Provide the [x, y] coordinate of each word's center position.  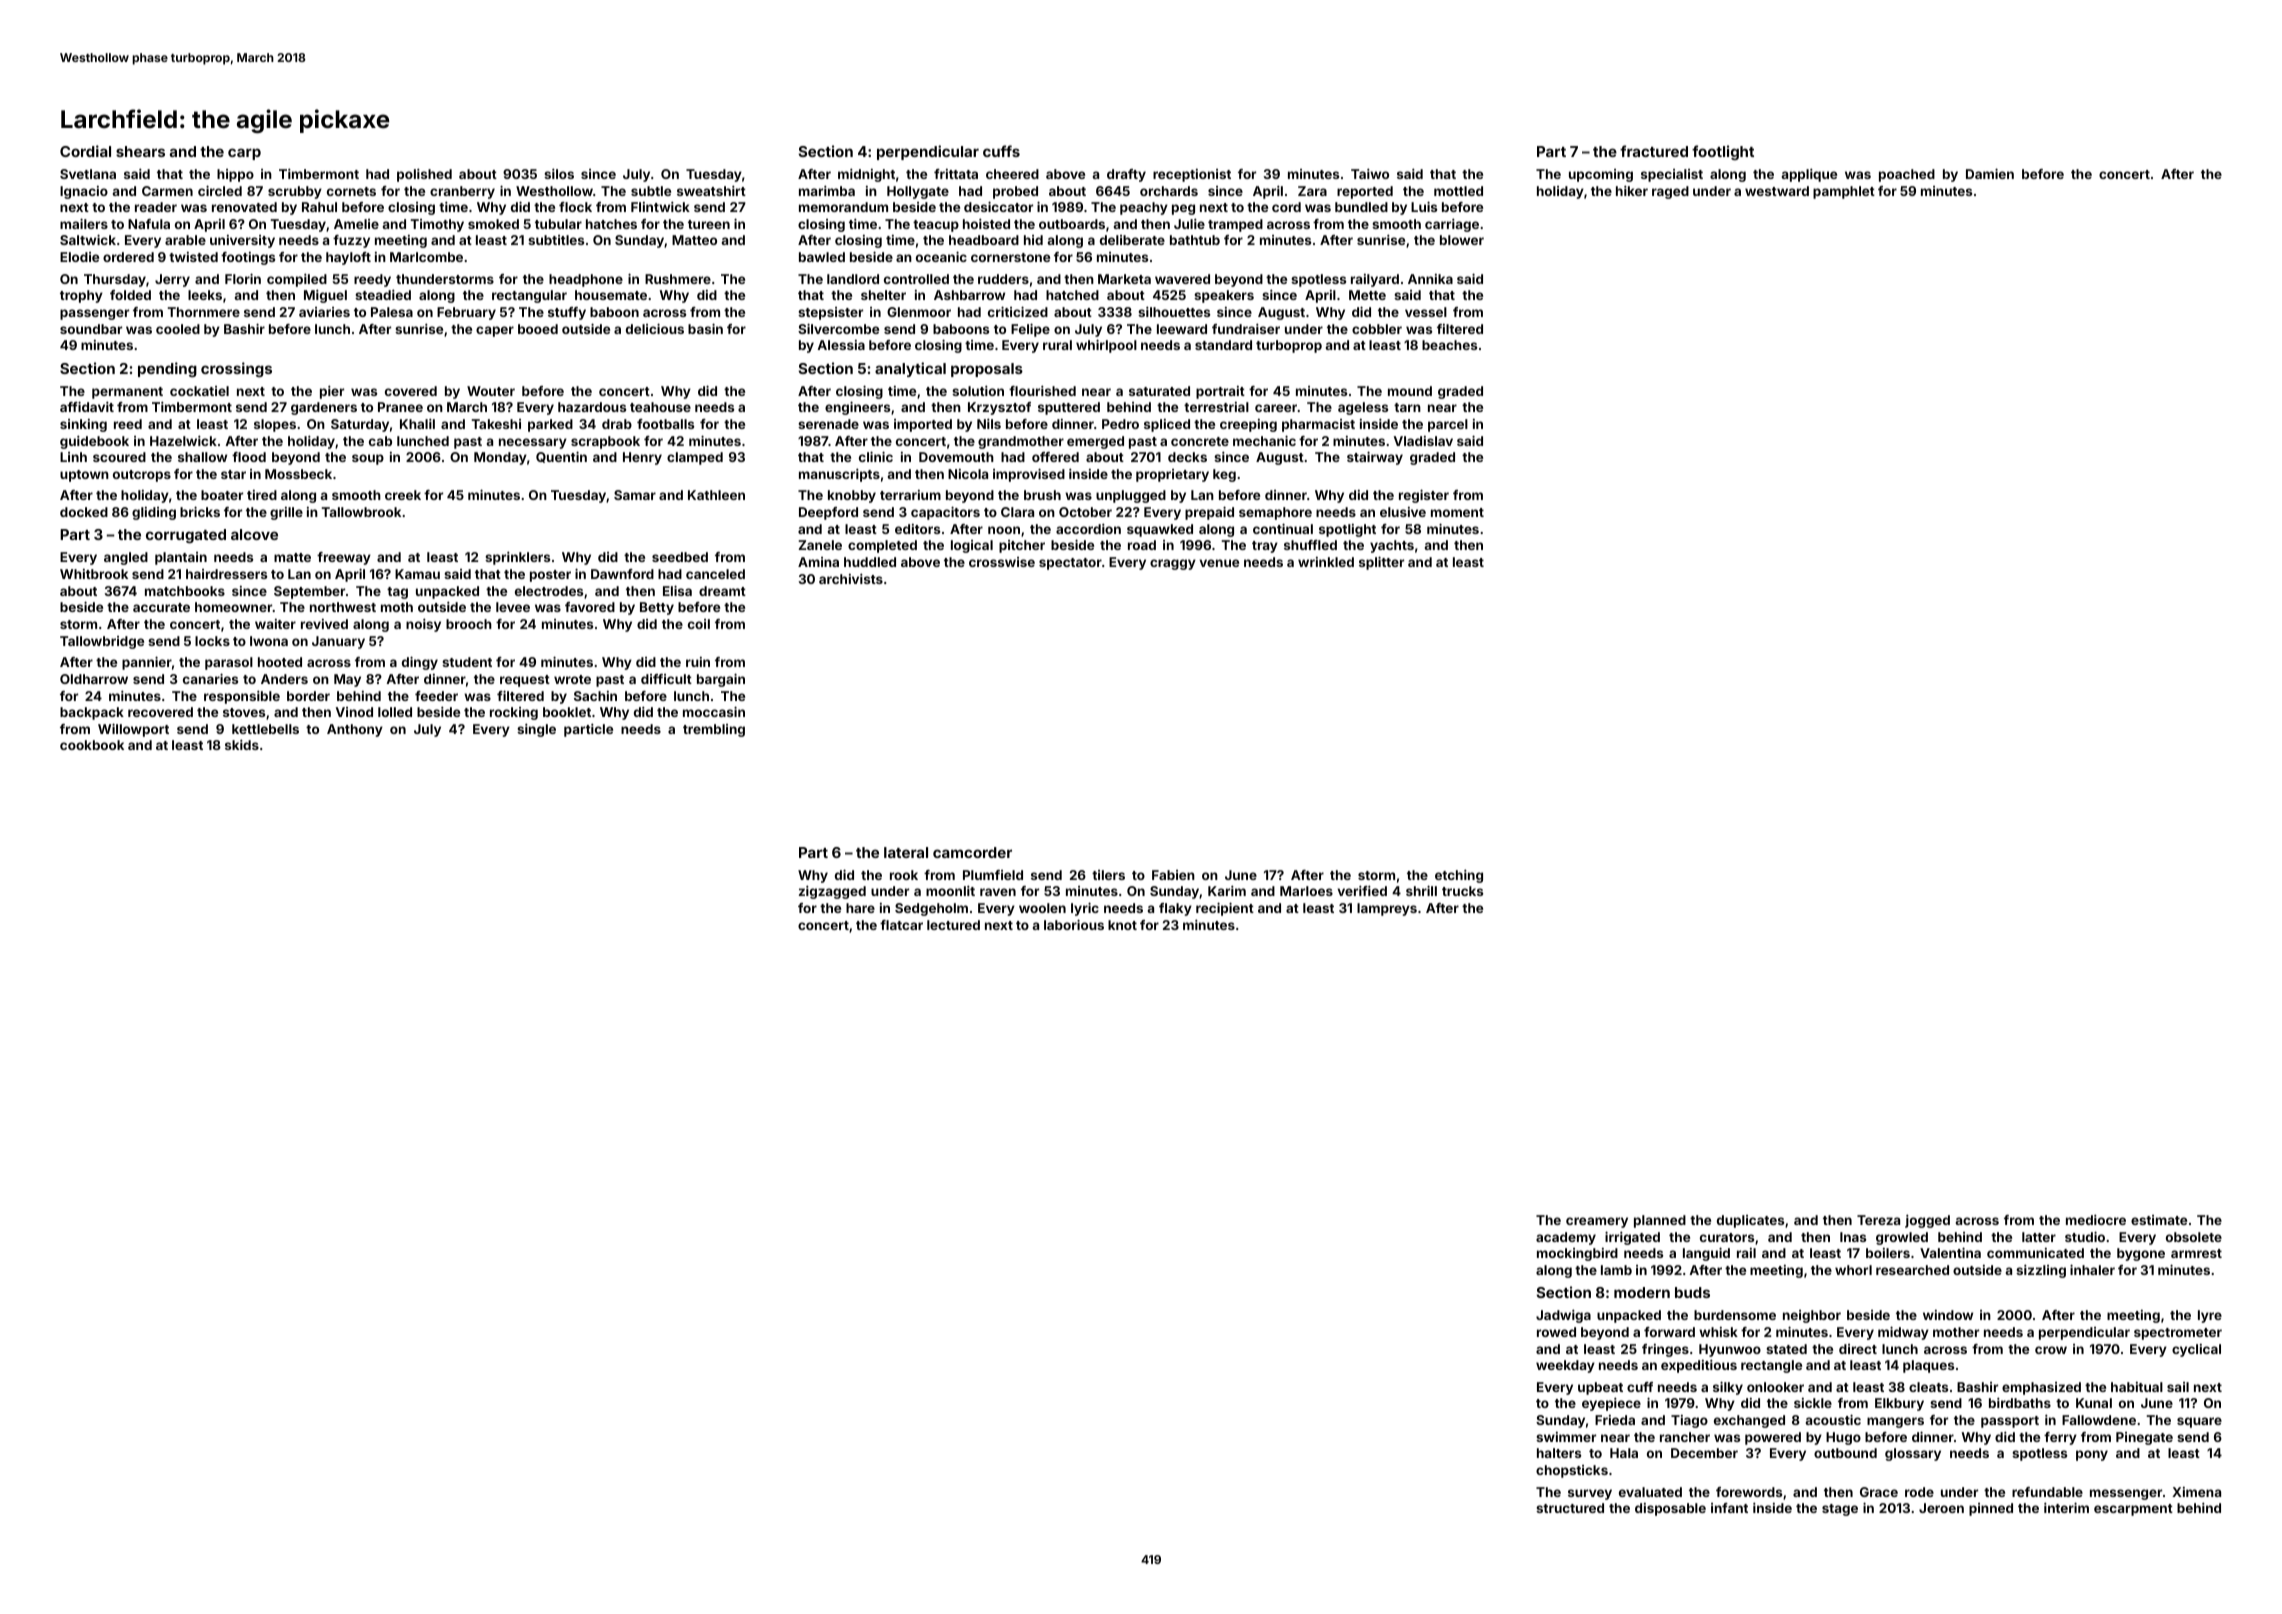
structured [1570, 1508]
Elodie [79, 257]
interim [2066, 1507]
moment [1457, 512]
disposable [1670, 1509]
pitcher [1022, 546]
